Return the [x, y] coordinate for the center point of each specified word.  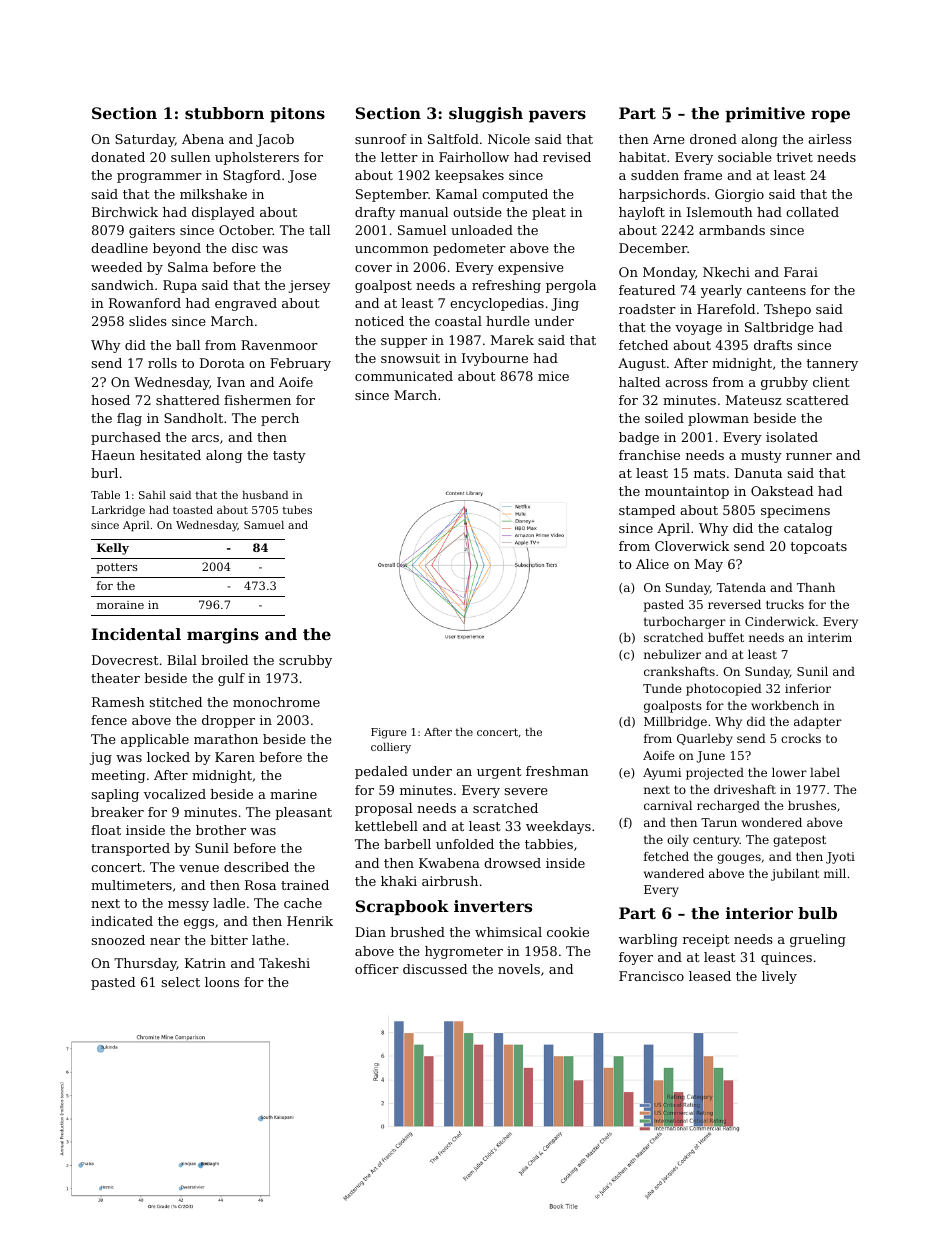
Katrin [205, 963]
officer [377, 969]
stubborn [224, 113]
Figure [389, 733]
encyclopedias [497, 304]
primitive [765, 115]
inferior [808, 688]
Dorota [222, 363]
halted [639, 382]
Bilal [182, 660]
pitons [297, 115]
